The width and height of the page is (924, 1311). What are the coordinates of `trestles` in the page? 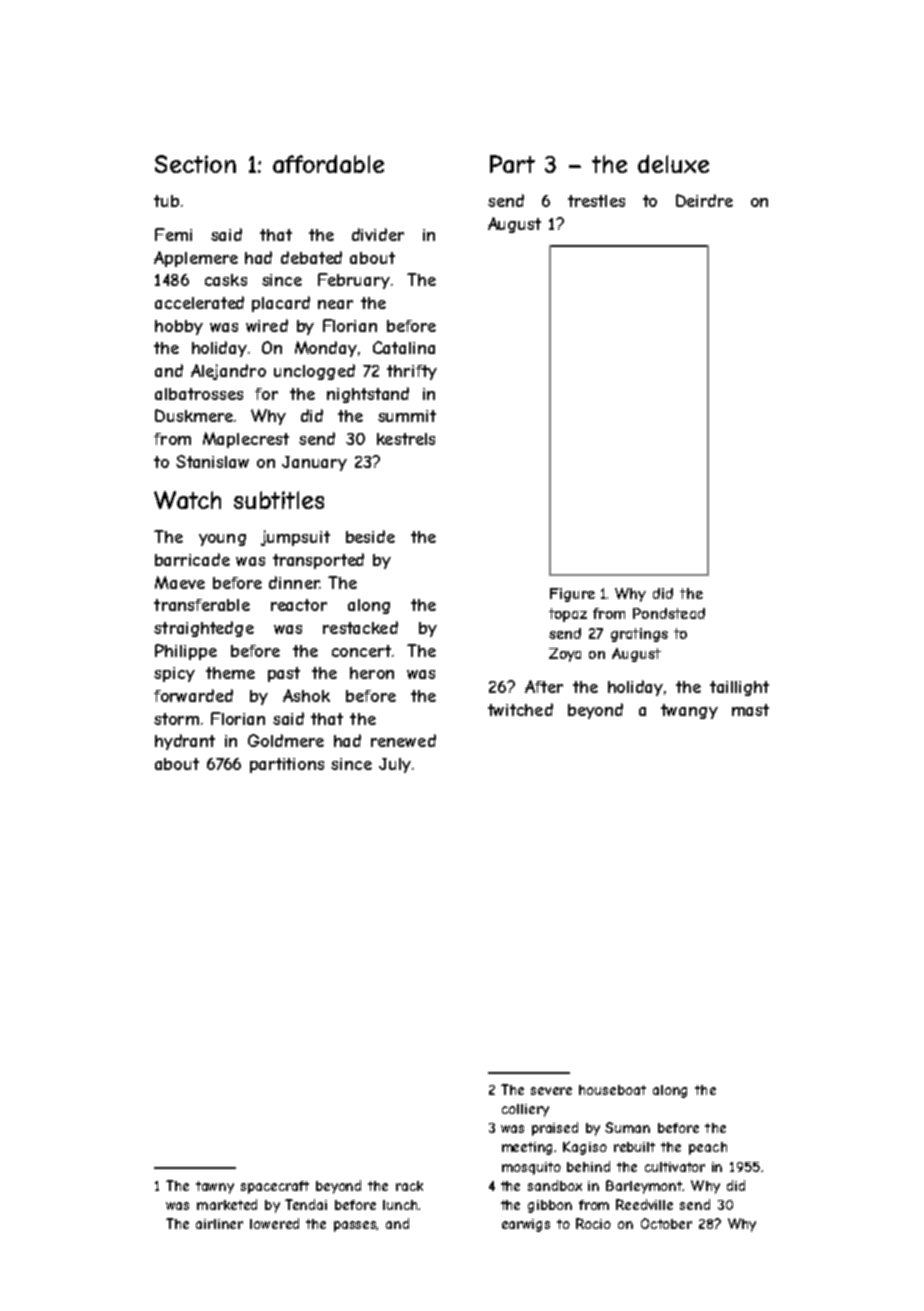 It's located at (596, 201).
